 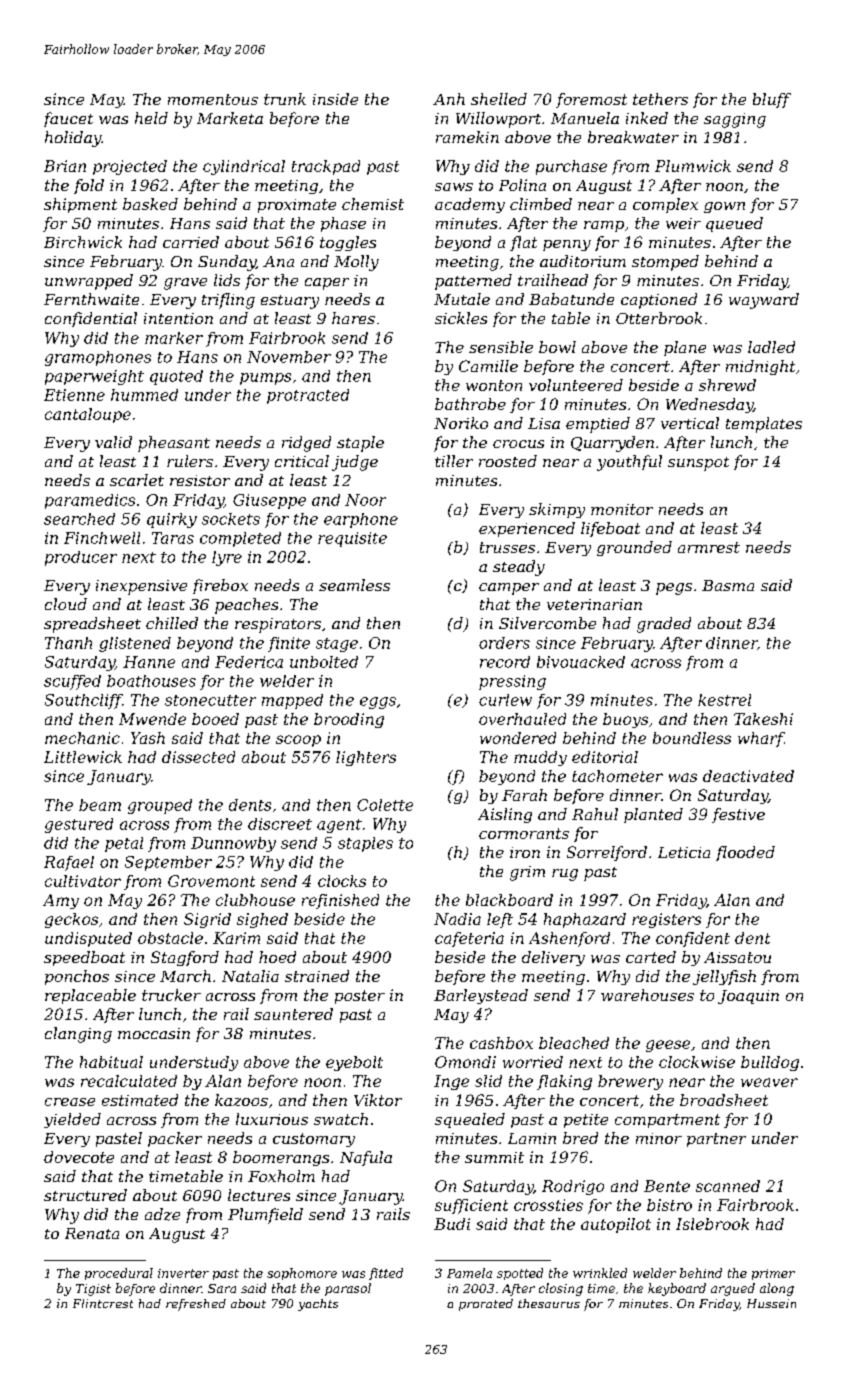 I want to click on Basma, so click(x=728, y=585).
